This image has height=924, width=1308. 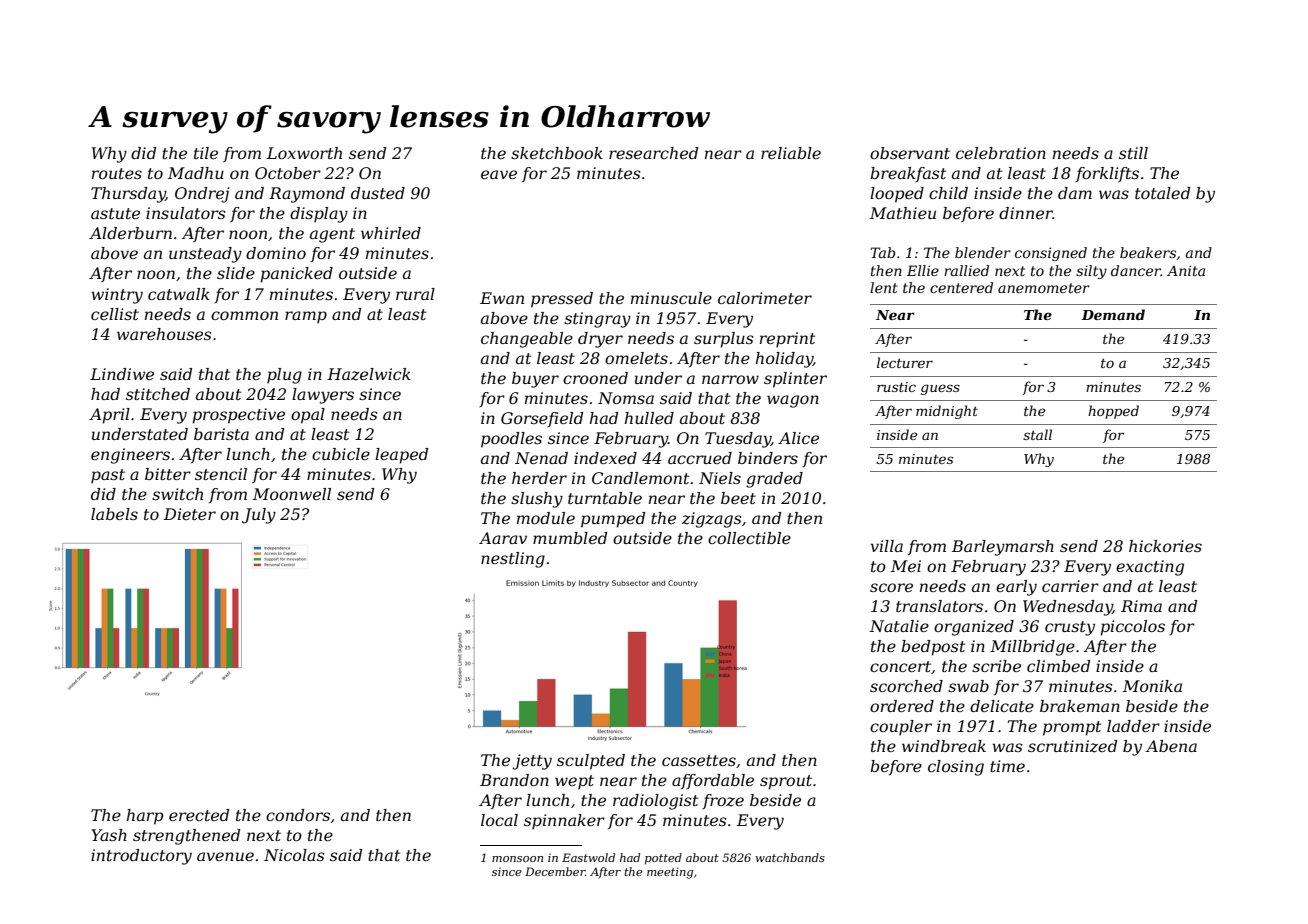 I want to click on celebration, so click(x=1001, y=153).
